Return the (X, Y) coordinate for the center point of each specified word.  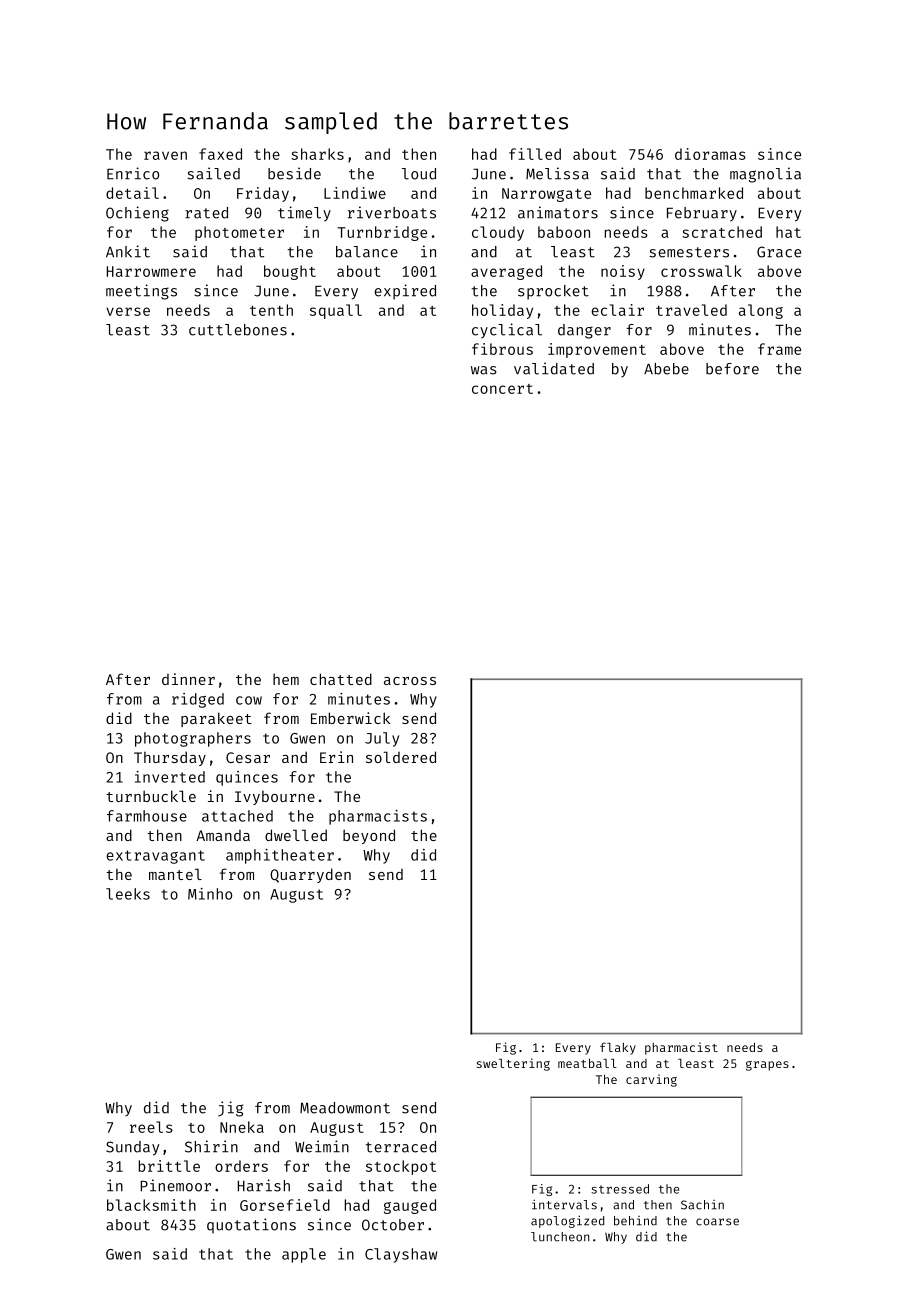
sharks (317, 154)
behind (635, 1221)
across (410, 681)
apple (304, 1255)
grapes (767, 1066)
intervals (564, 1204)
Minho (210, 894)
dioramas (710, 154)
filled (535, 154)
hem (286, 679)
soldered (401, 757)
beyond (369, 836)
